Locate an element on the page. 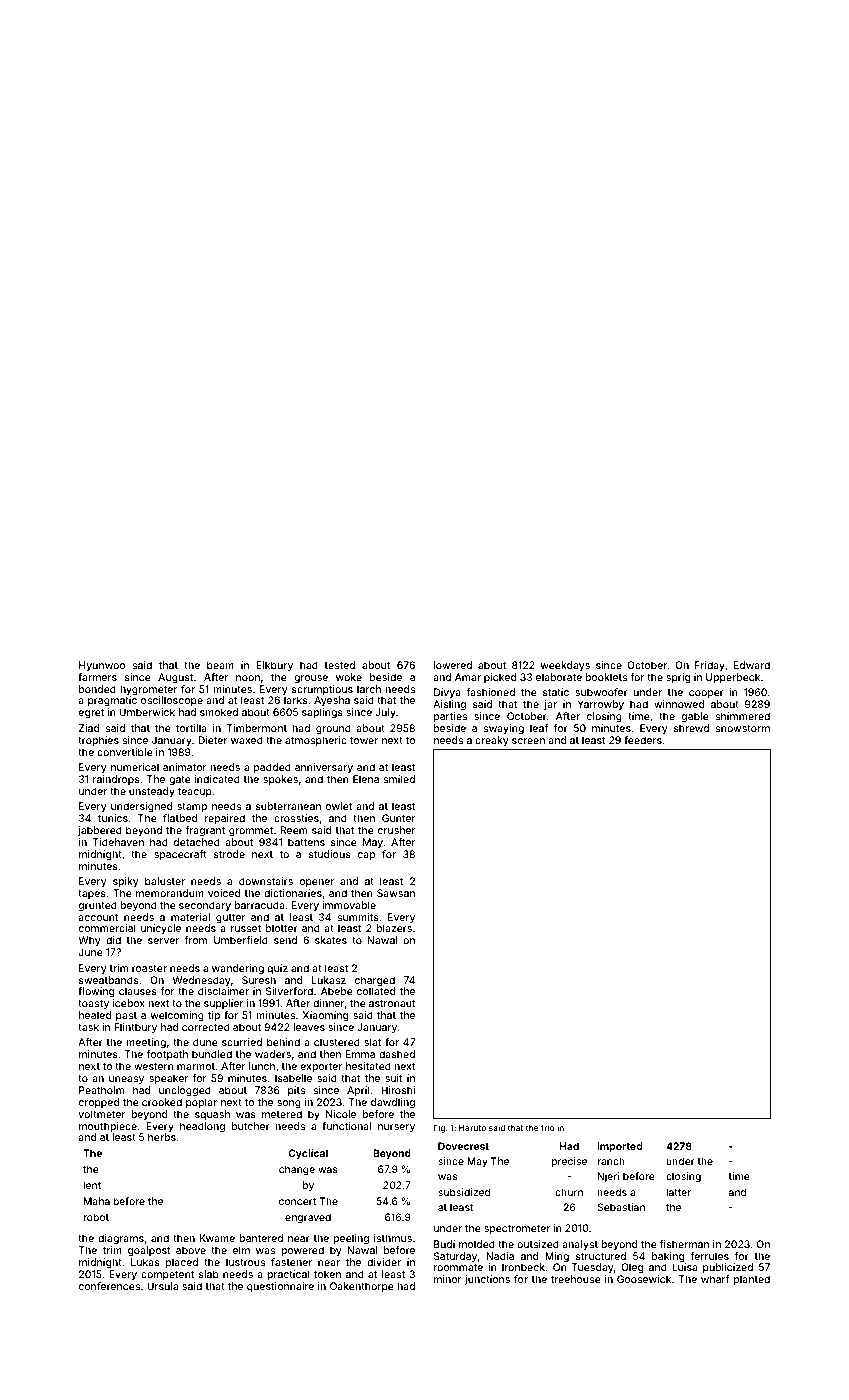 This page has height=1400, width=849. crusher is located at coordinates (396, 830).
